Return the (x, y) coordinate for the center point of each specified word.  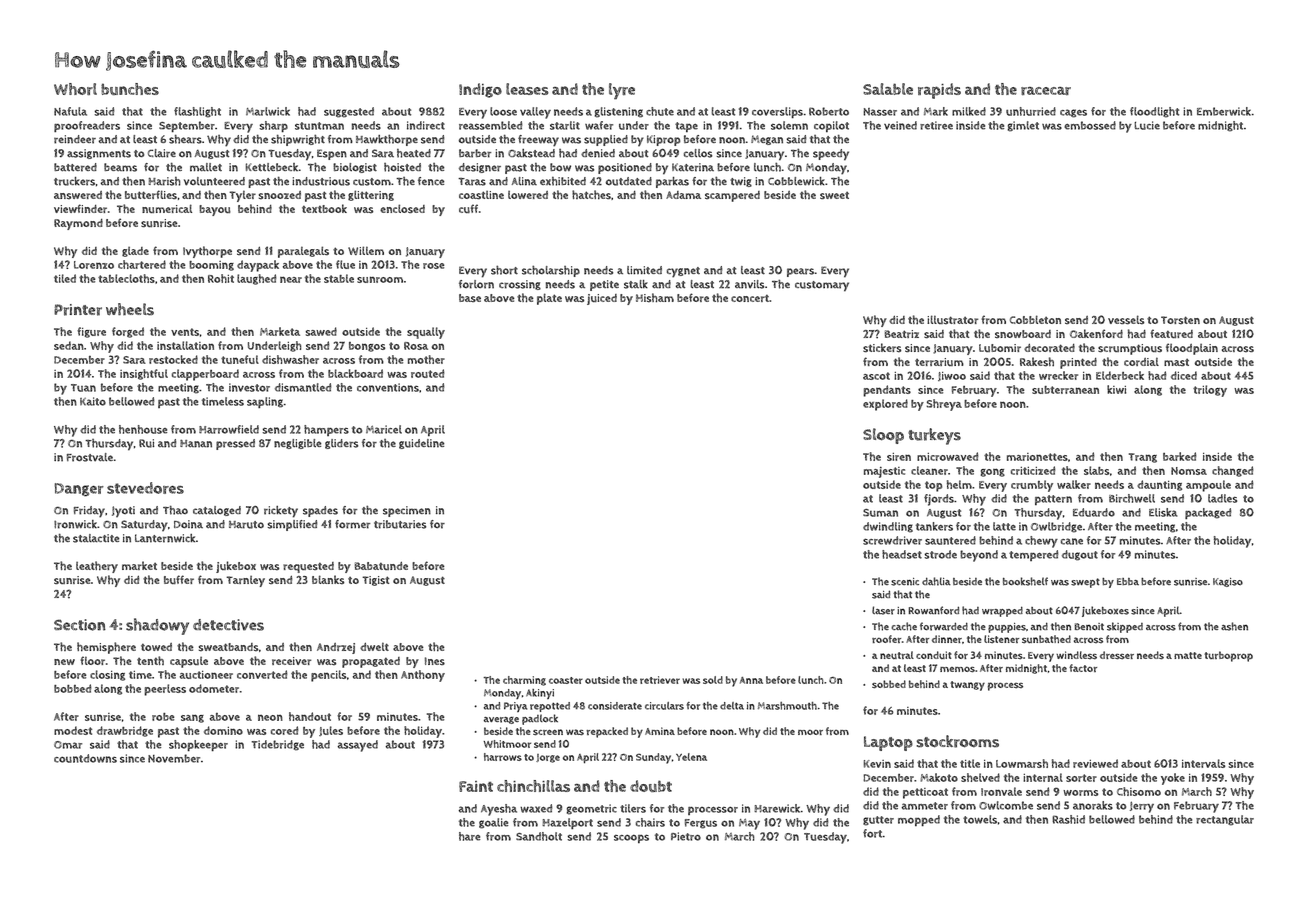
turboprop (1228, 656)
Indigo (480, 90)
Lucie (1147, 125)
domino (223, 730)
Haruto (246, 525)
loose (503, 111)
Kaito (93, 401)
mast (1176, 362)
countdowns (85, 758)
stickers (882, 348)
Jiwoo (952, 376)
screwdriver (892, 540)
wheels (130, 309)
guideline (421, 444)
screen (548, 732)
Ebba (1128, 581)
